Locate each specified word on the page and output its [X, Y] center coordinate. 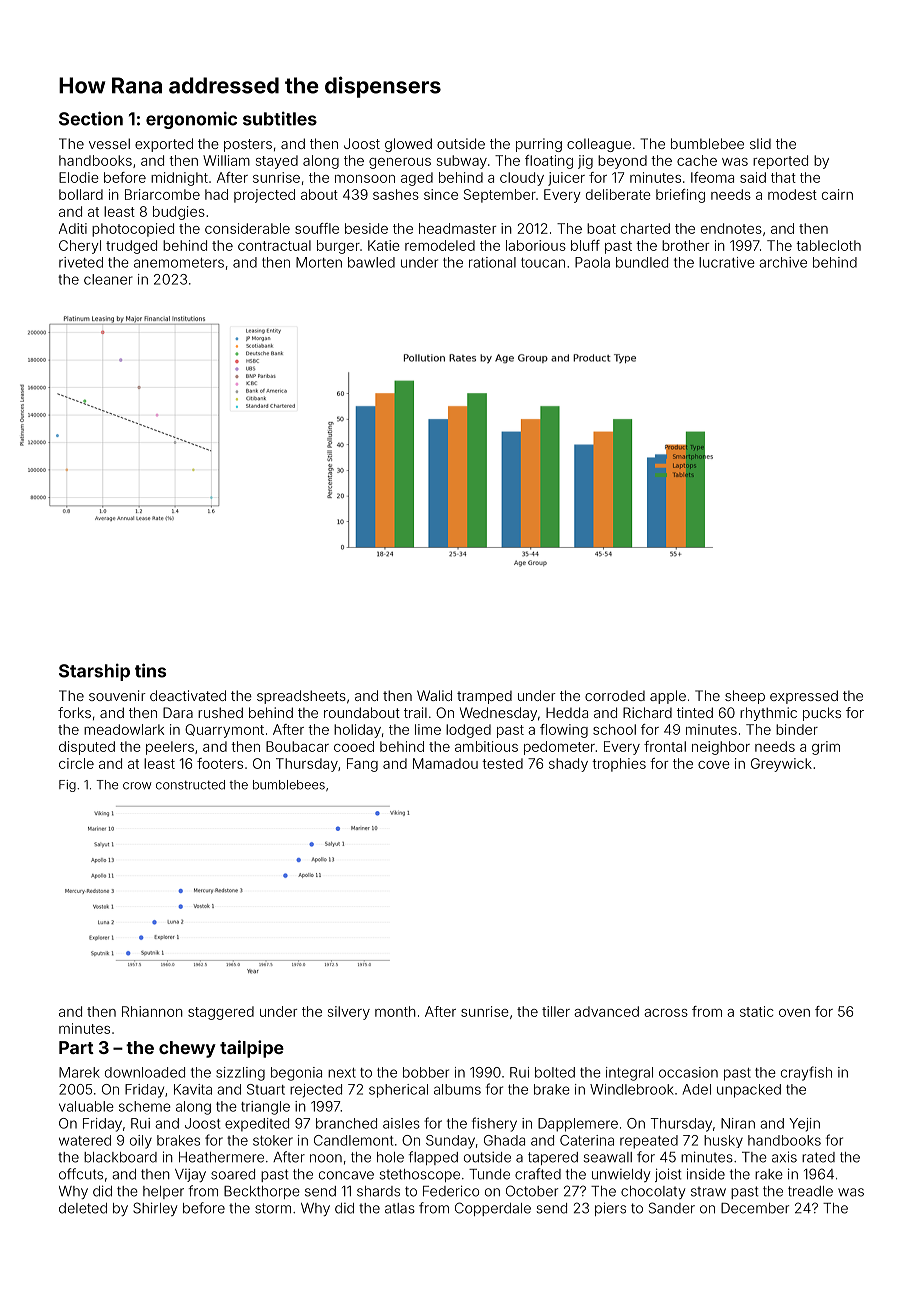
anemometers [179, 263]
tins [150, 670]
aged [417, 179]
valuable [86, 1106]
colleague [599, 145]
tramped [484, 697]
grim [826, 748]
